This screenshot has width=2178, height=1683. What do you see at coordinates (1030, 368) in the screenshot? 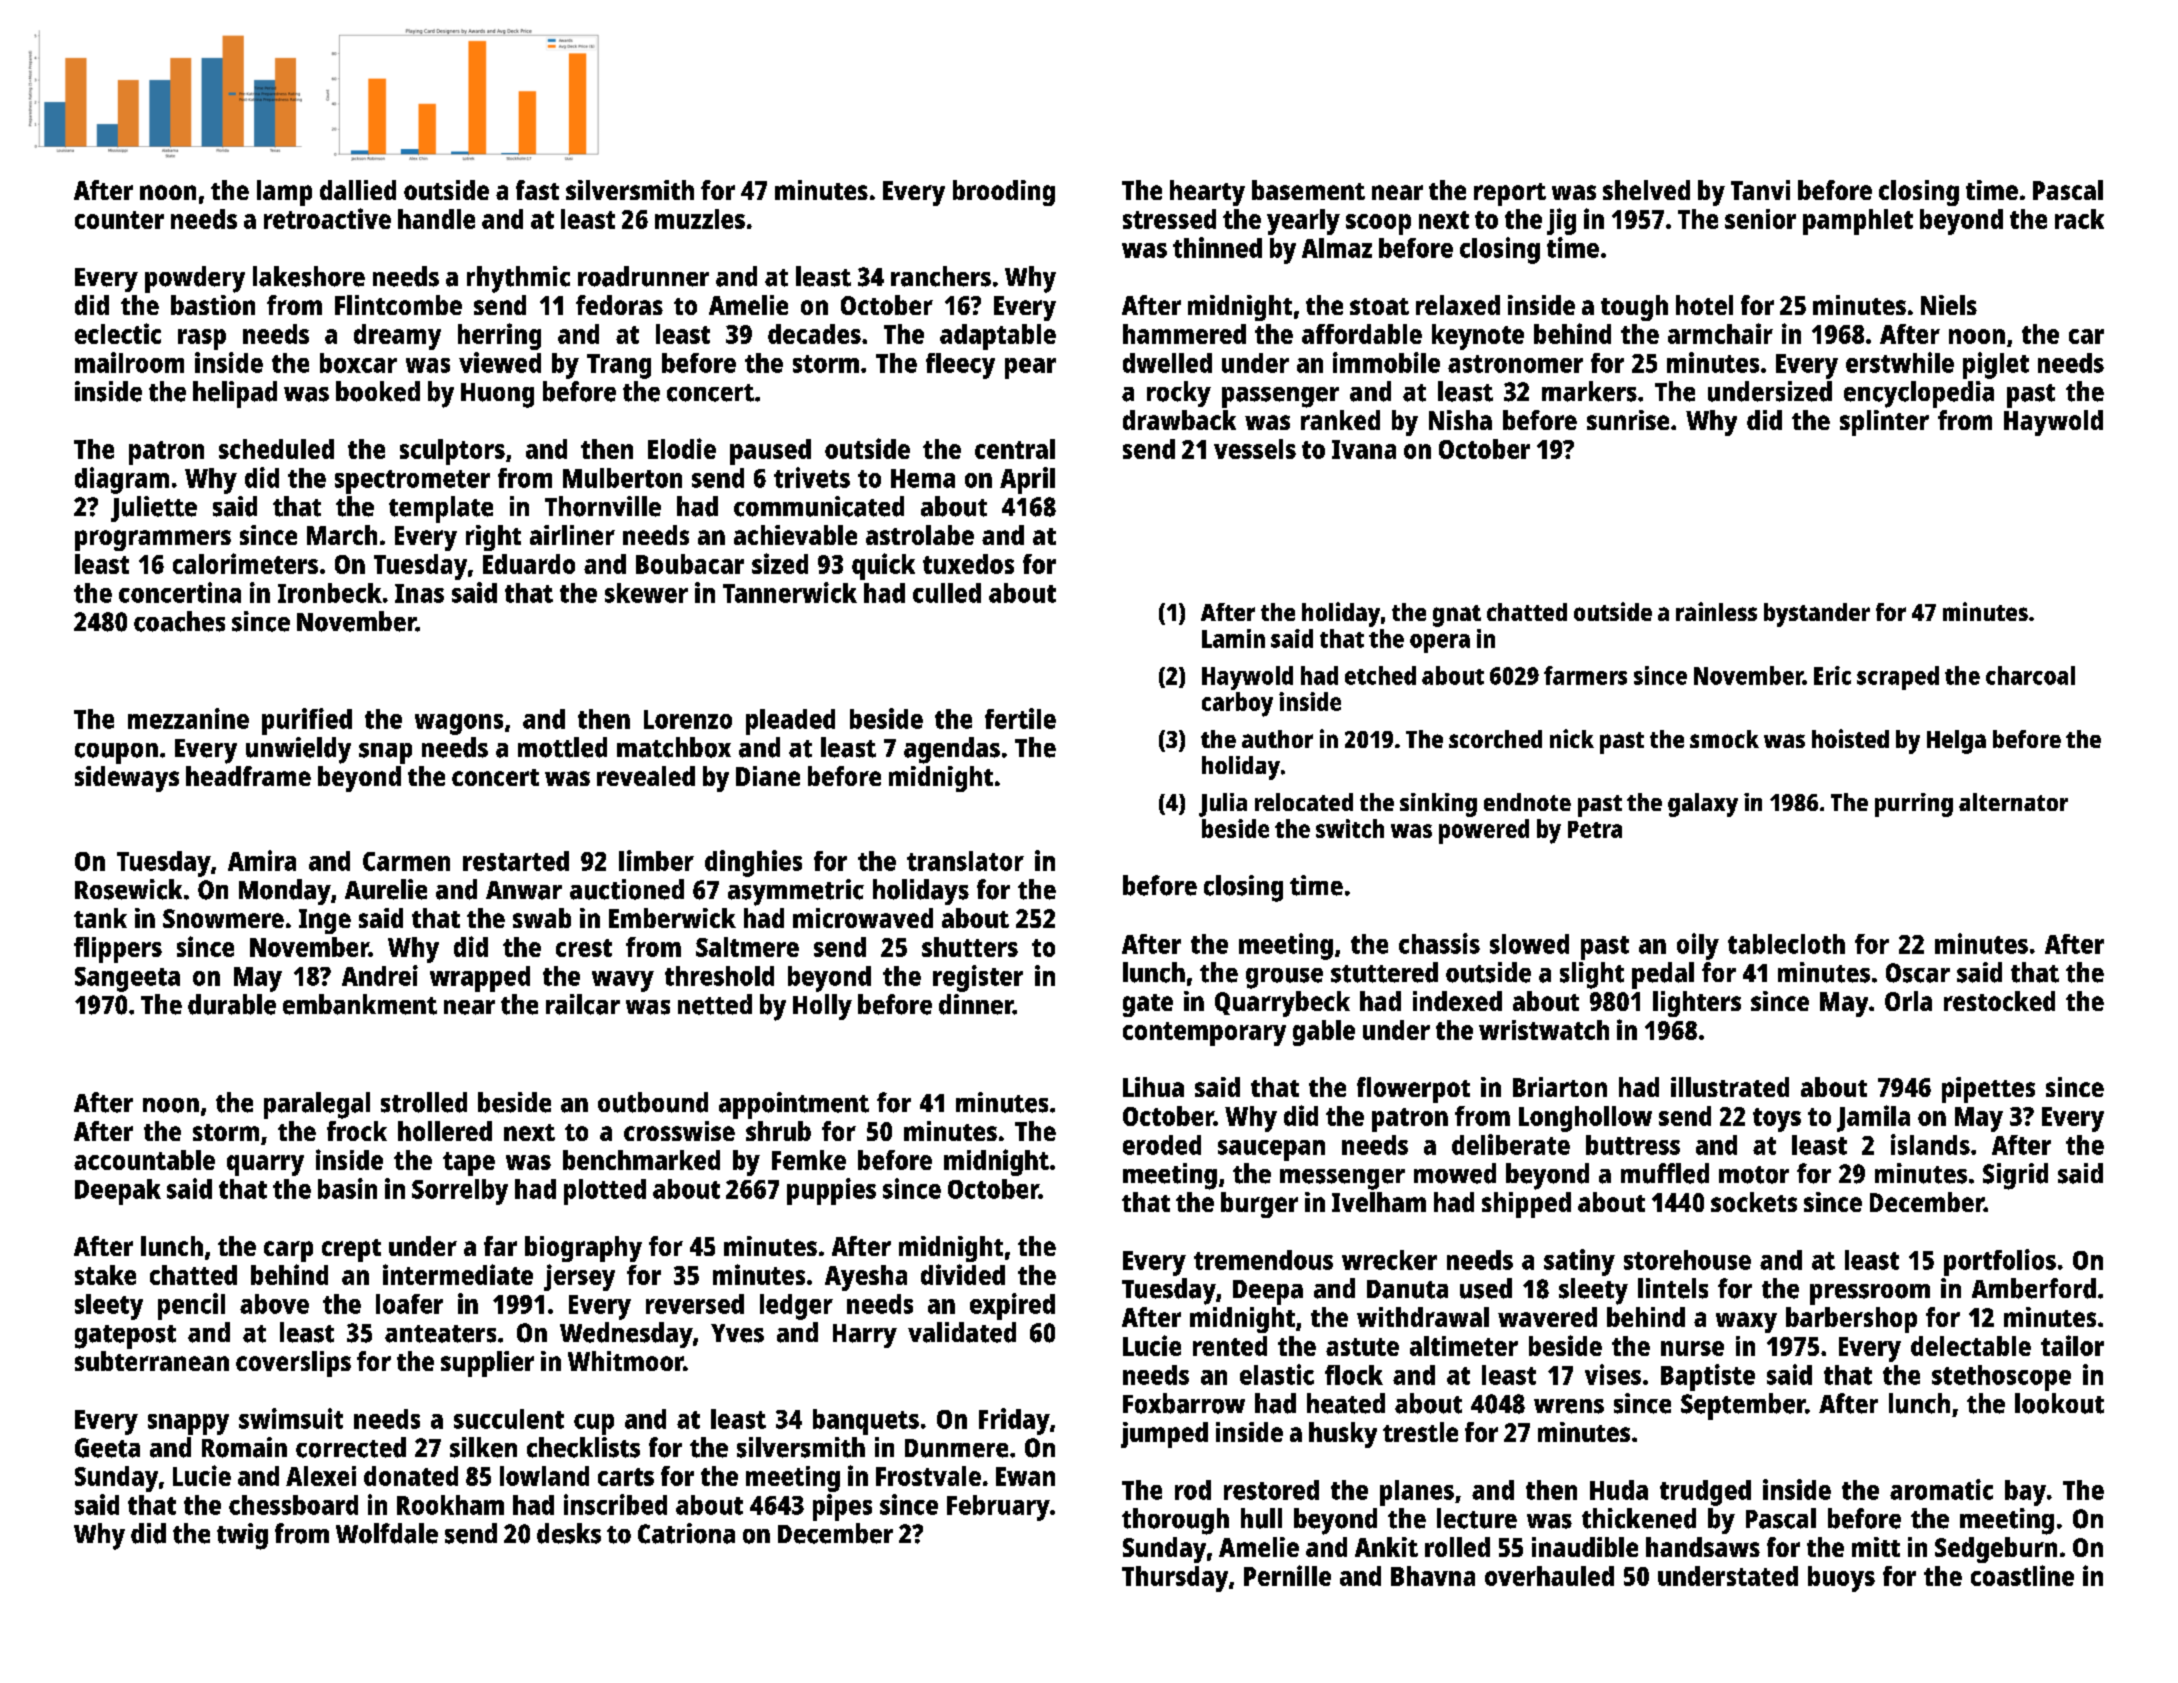
I see `pear` at bounding box center [1030, 368].
